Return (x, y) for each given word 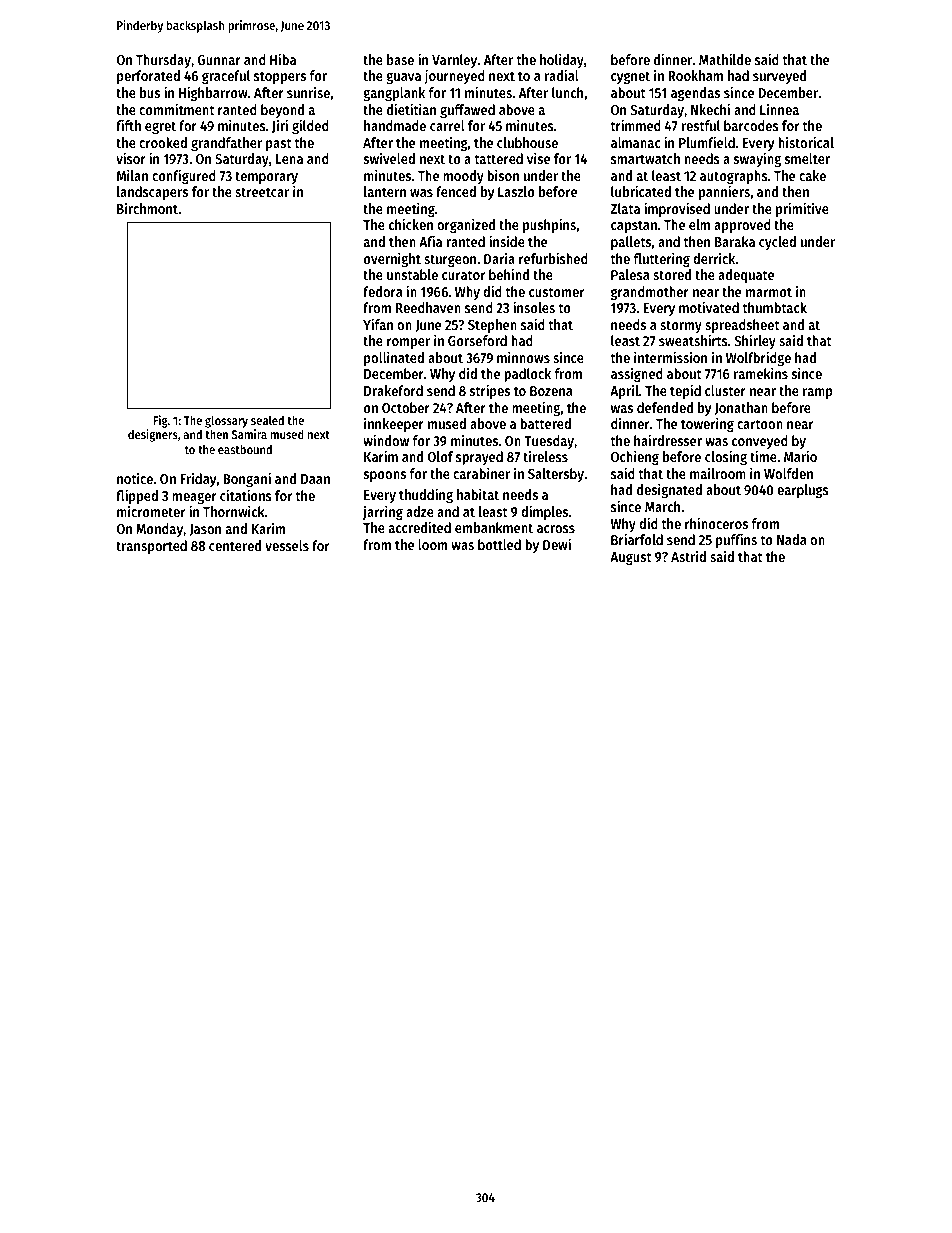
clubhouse (527, 142)
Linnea (779, 109)
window (386, 440)
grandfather (226, 144)
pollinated (394, 358)
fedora (382, 291)
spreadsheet (742, 326)
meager (194, 499)
